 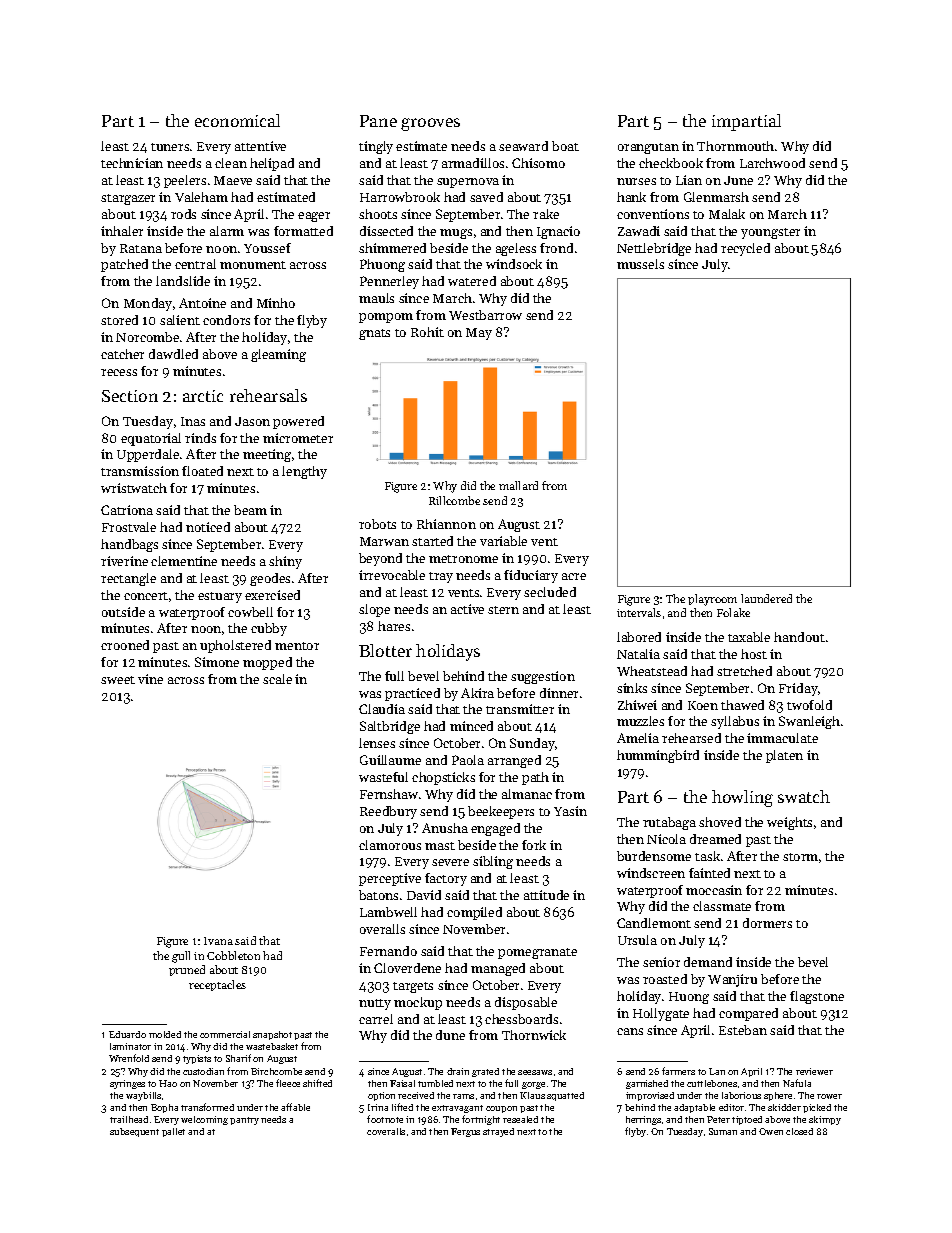 What do you see at coordinates (465, 1132) in the document?
I see `Fergus` at bounding box center [465, 1132].
